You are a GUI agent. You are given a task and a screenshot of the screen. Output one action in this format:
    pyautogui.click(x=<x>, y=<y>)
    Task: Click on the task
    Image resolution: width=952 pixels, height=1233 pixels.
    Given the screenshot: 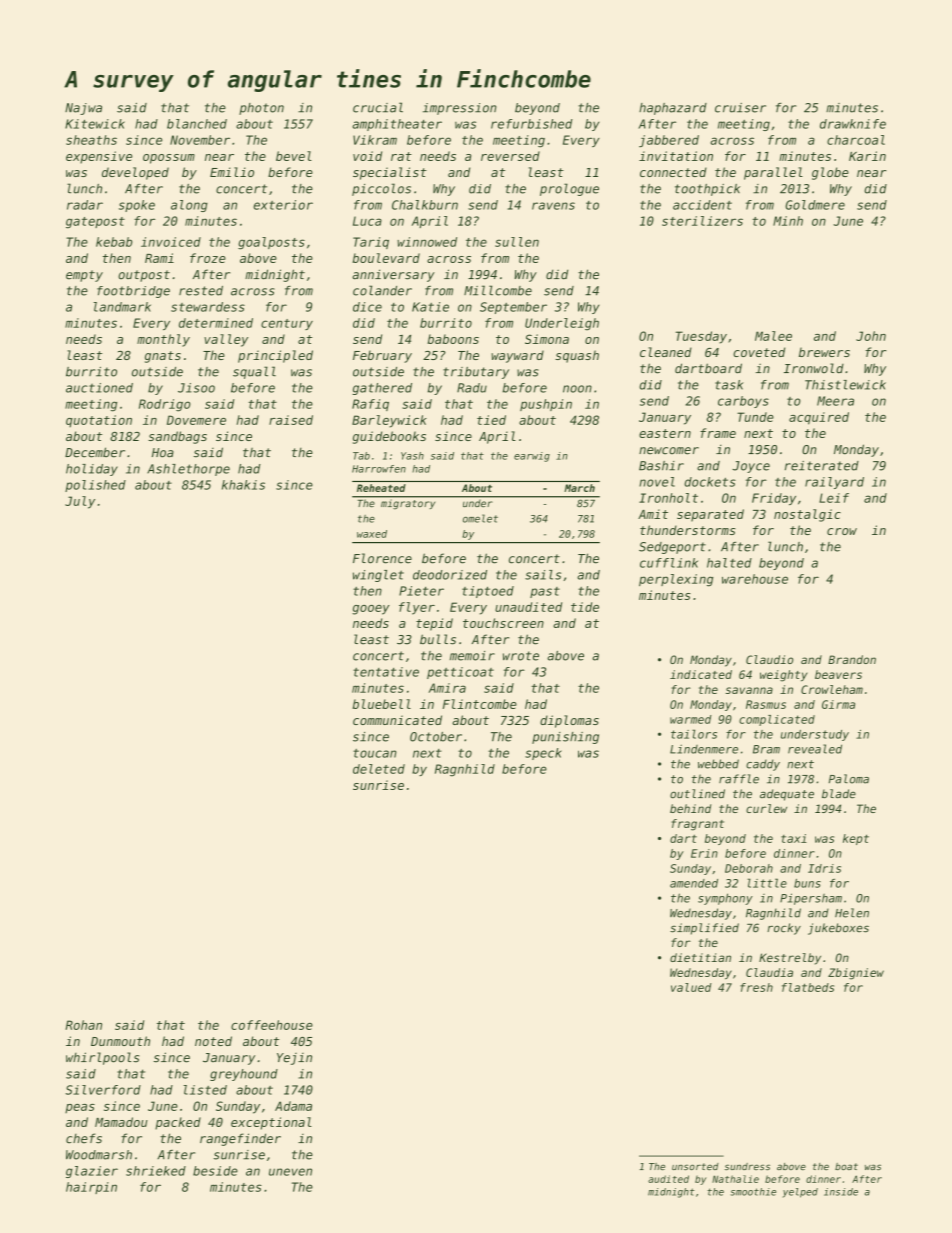 What is the action you would take?
    pyautogui.click(x=729, y=385)
